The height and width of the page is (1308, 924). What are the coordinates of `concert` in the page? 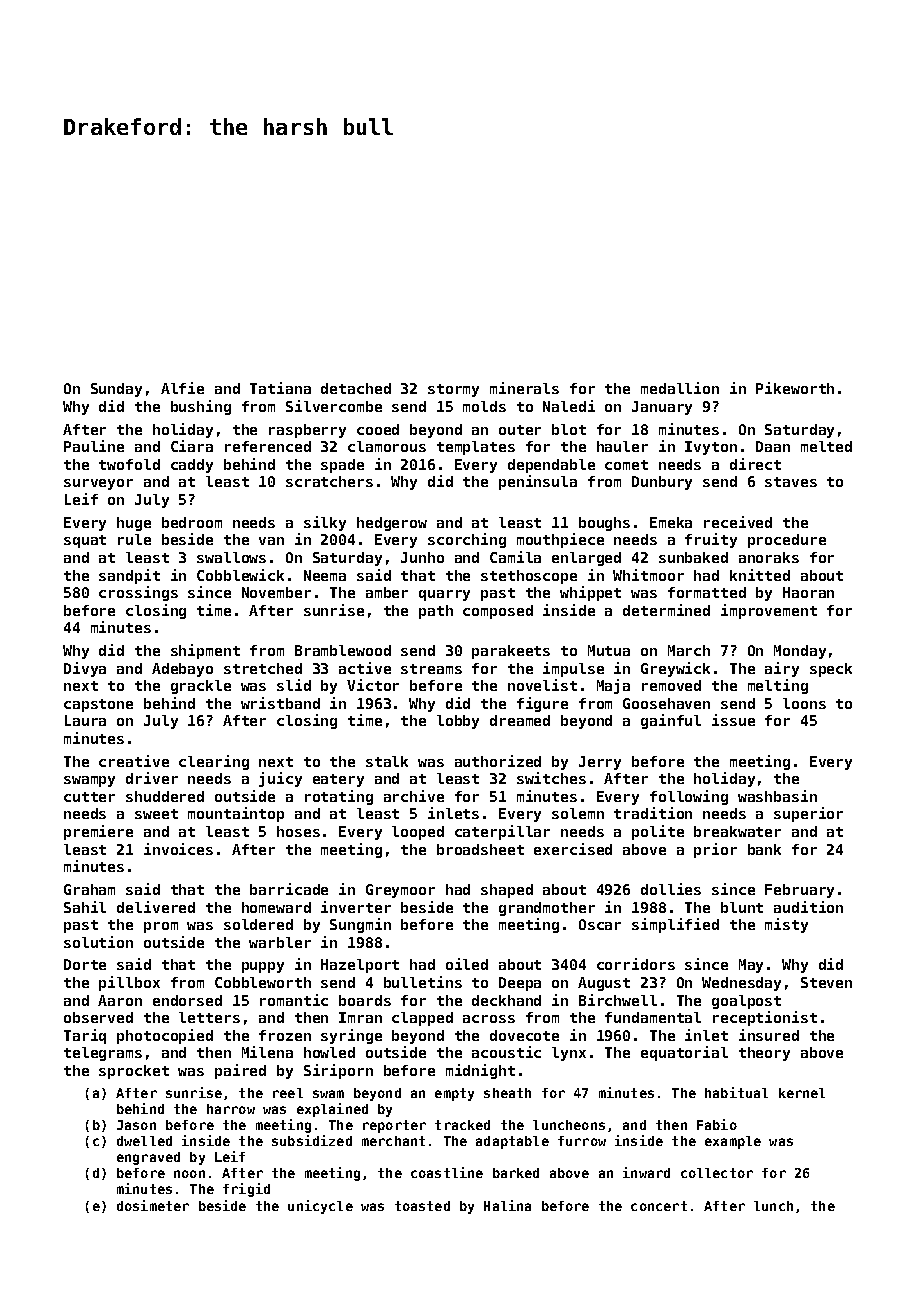 It's located at (659, 1206).
